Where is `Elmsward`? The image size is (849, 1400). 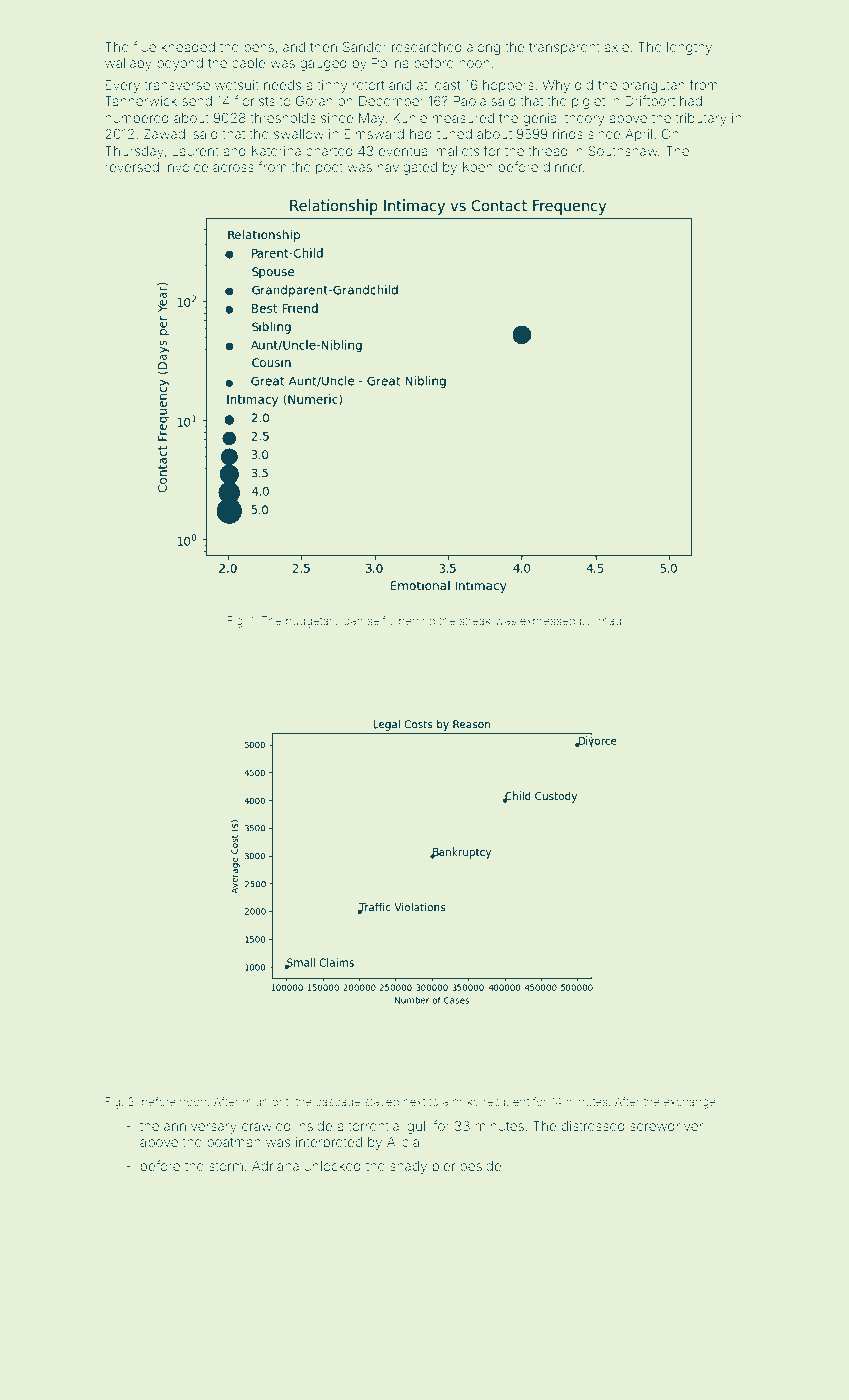 Elmsward is located at coordinates (374, 134).
